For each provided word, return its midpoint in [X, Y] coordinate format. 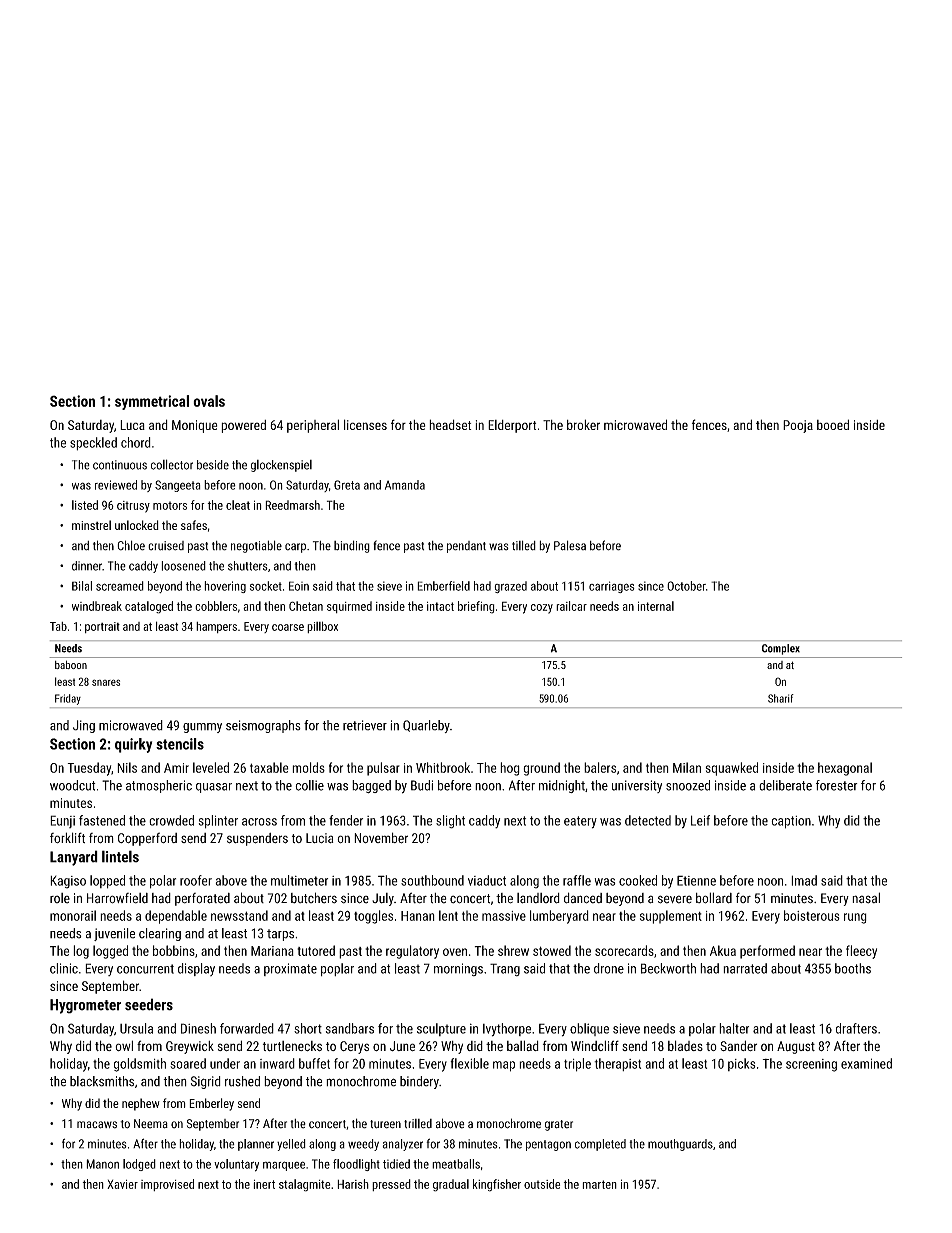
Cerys [354, 1047]
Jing [84, 726]
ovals [209, 401]
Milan [687, 767]
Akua [723, 950]
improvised [167, 1185]
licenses [365, 424]
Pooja [798, 426]
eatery [580, 822]
